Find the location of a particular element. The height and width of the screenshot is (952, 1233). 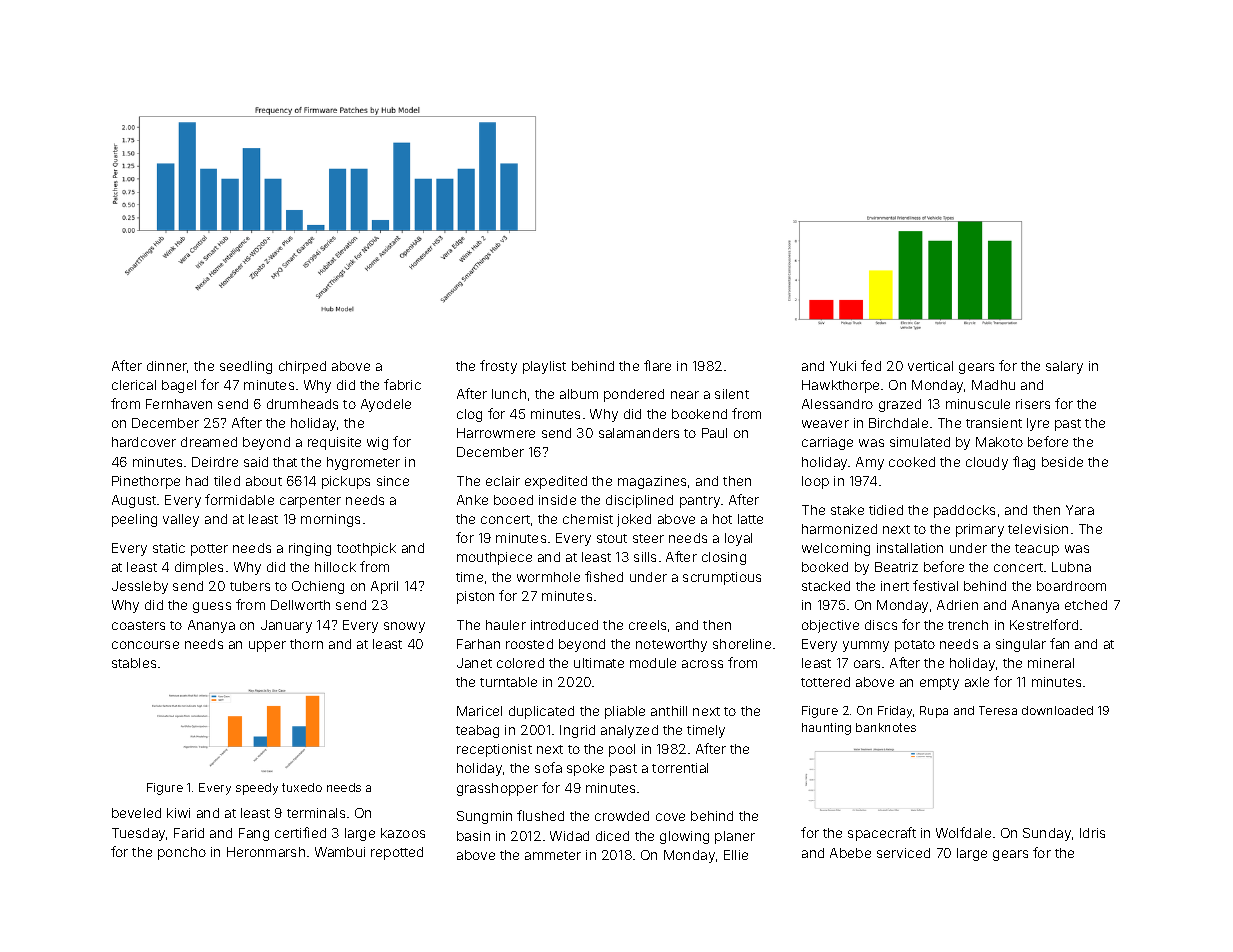

salary is located at coordinates (1064, 367).
